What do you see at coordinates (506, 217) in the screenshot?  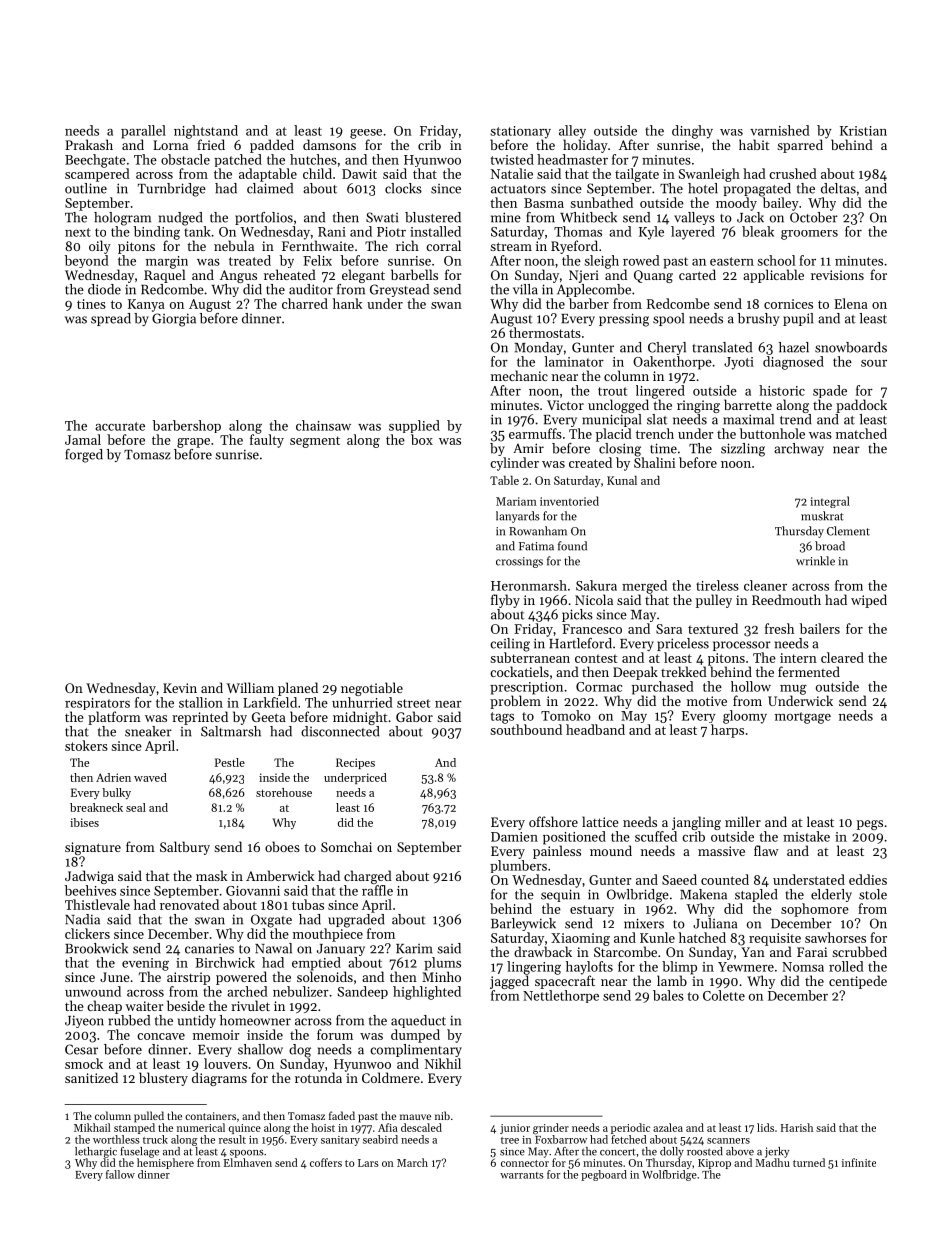 I see `mine` at bounding box center [506, 217].
